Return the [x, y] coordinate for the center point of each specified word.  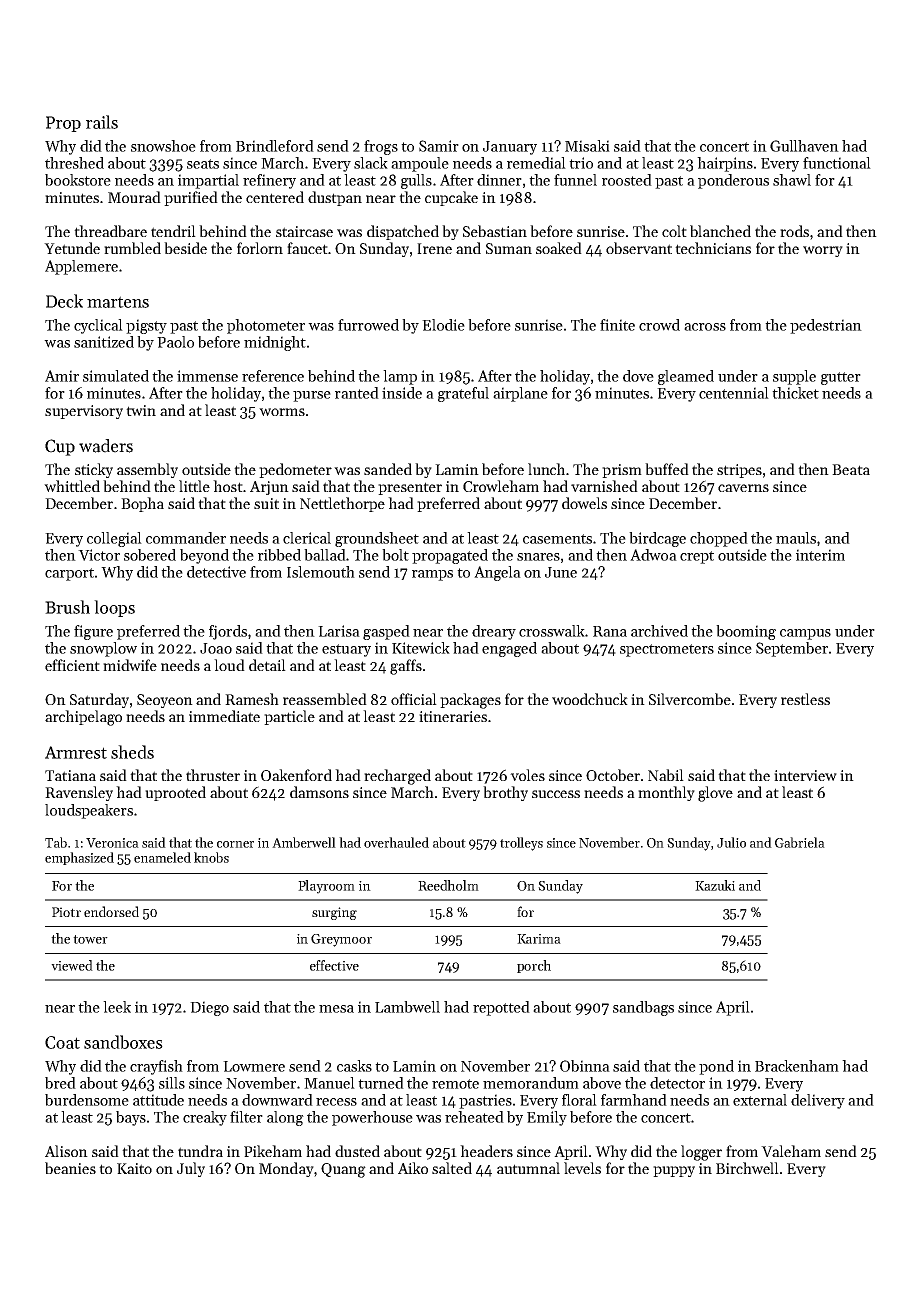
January [510, 148]
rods [794, 231]
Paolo [175, 342]
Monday [286, 1169]
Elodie [443, 325]
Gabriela [800, 842]
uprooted [175, 793]
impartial [208, 181]
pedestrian [826, 326]
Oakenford [296, 775]
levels [582, 1168]
